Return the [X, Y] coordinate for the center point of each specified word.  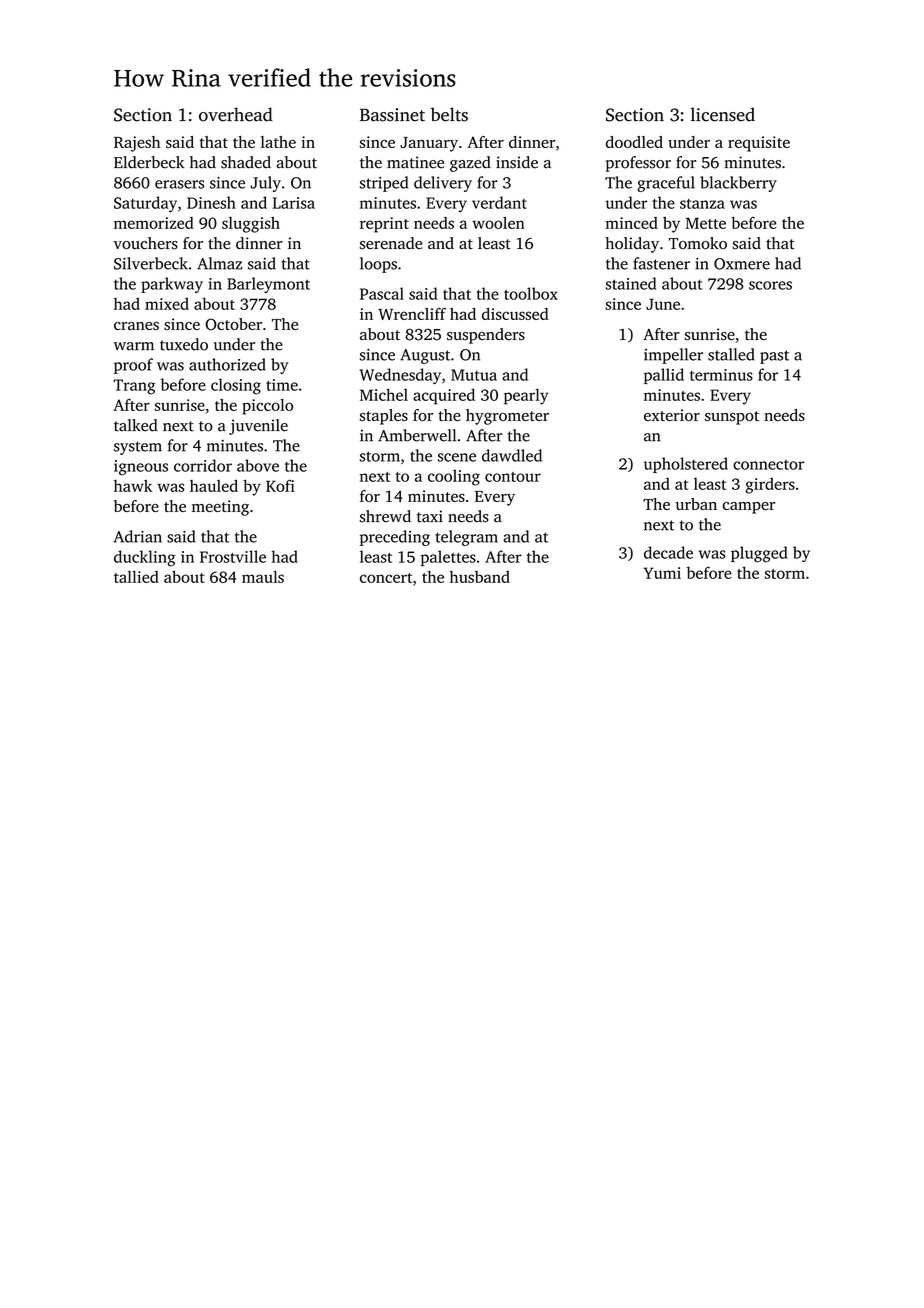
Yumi [662, 573]
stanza [702, 204]
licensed [723, 114]
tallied [136, 577]
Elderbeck [149, 162]
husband [480, 577]
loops [378, 265]
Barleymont [268, 285]
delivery [443, 184]
